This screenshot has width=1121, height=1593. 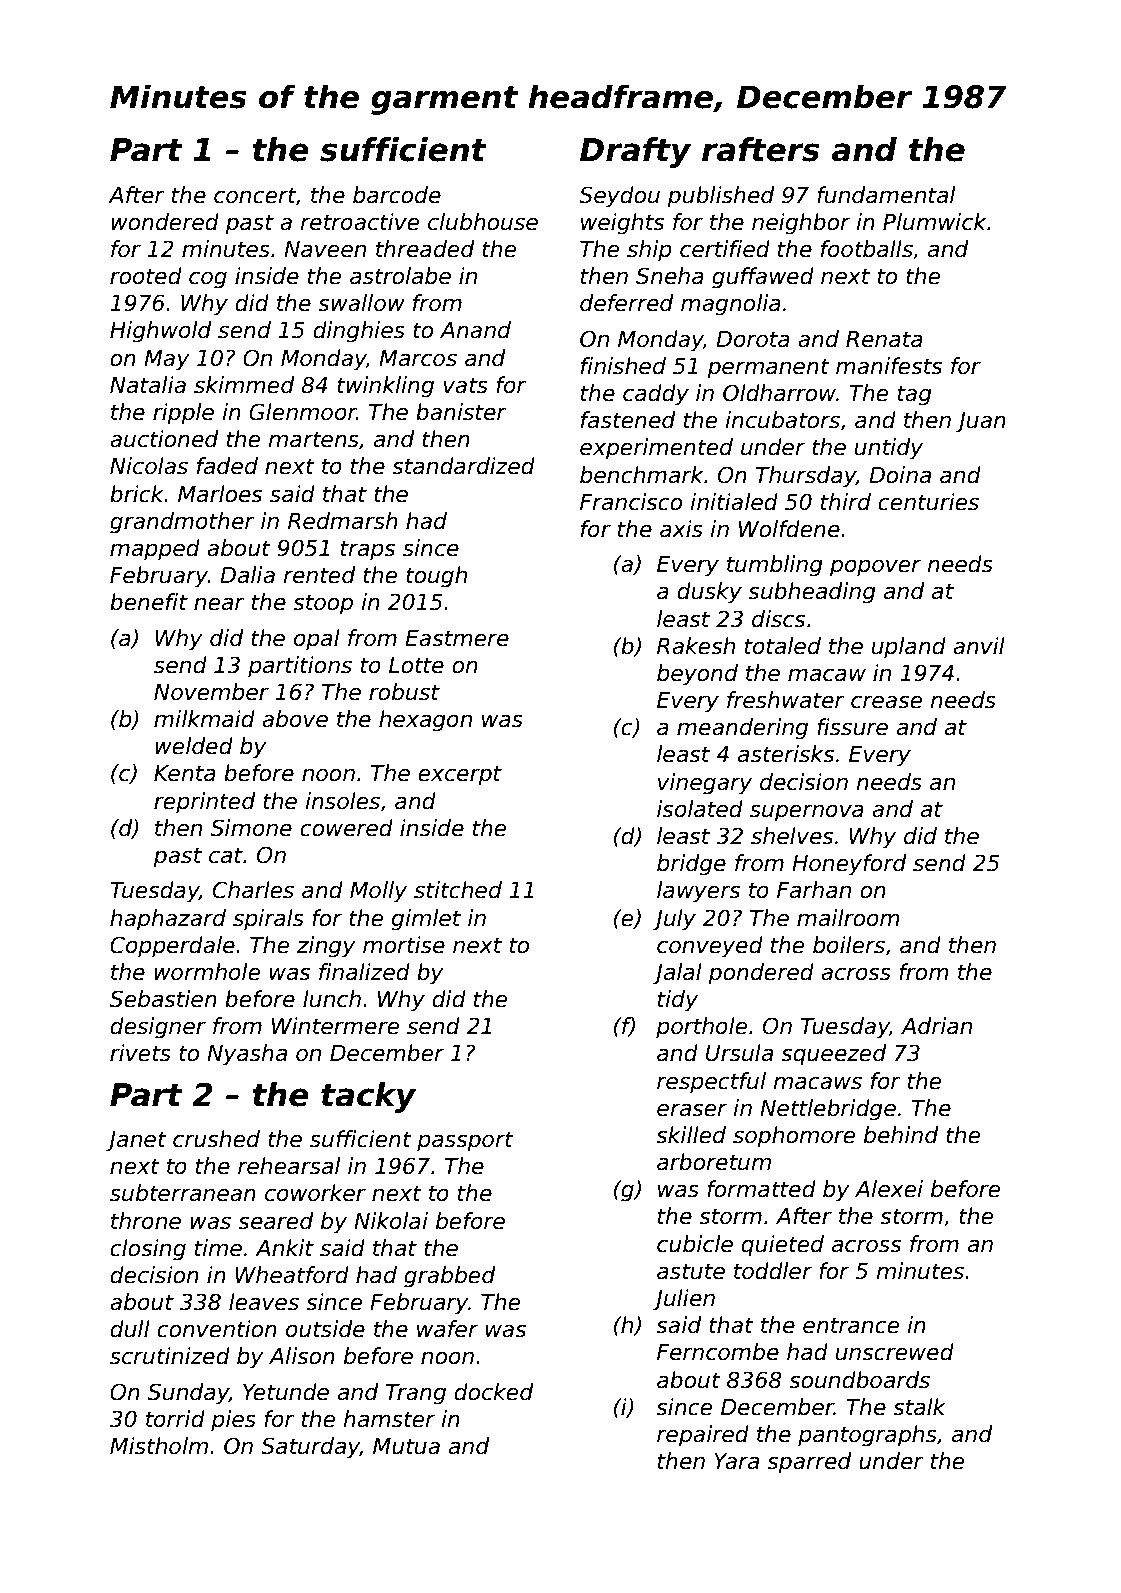 I want to click on Sebastien, so click(x=163, y=999).
